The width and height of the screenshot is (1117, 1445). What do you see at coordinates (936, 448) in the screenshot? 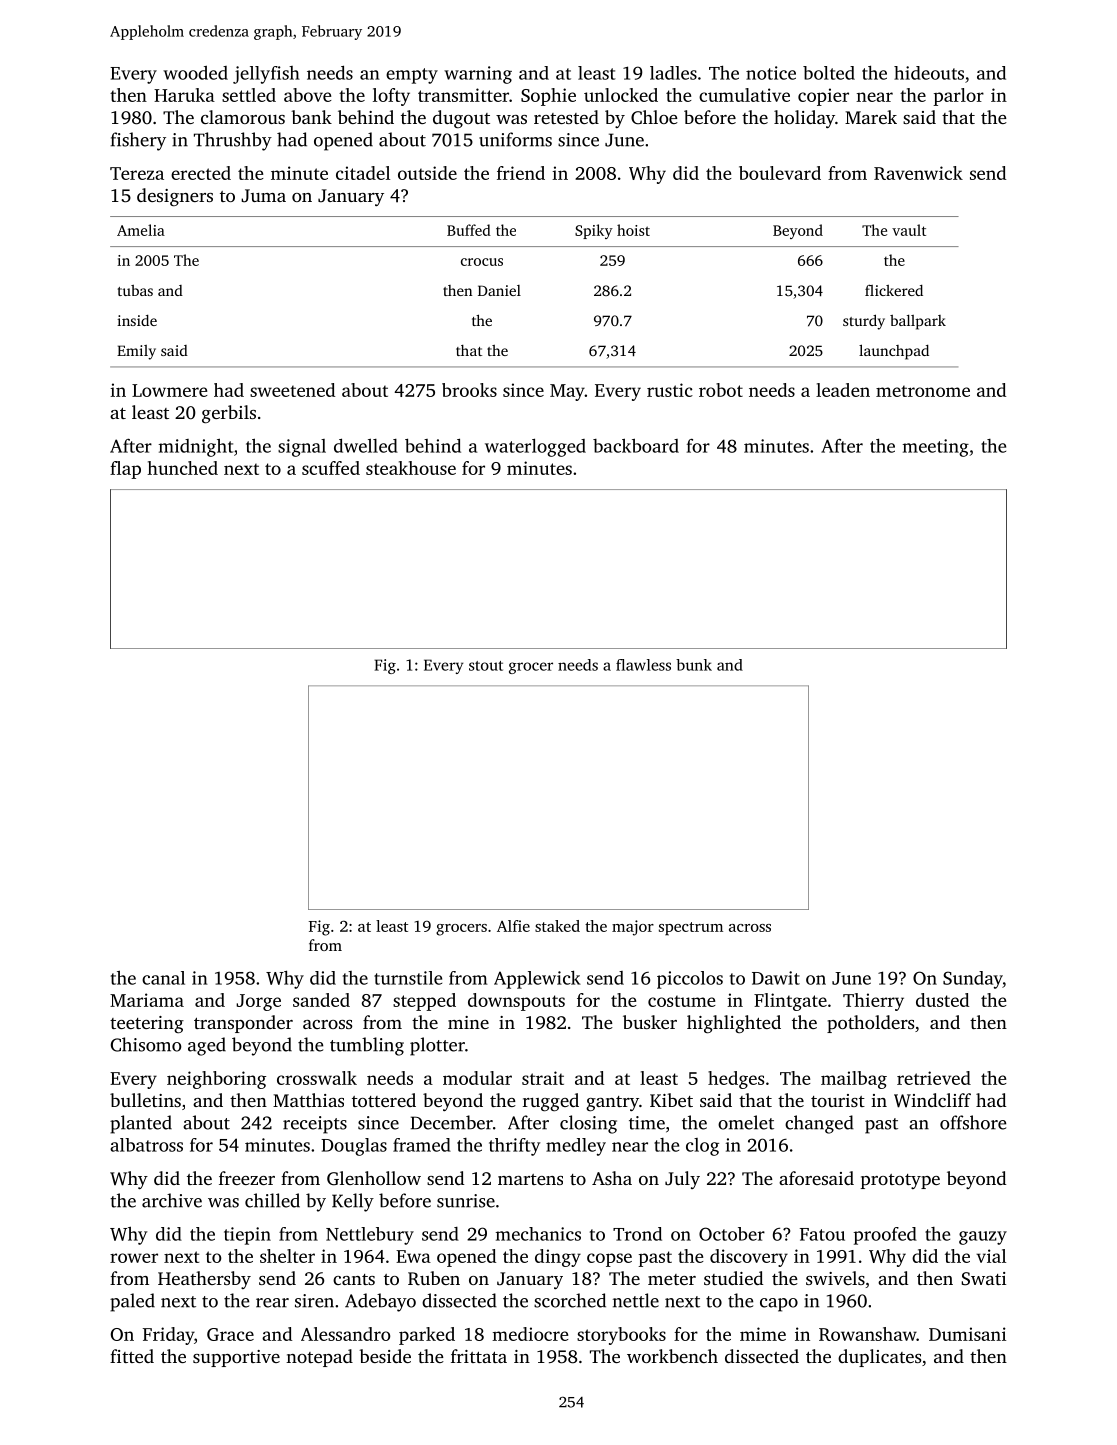
I see `meeting` at bounding box center [936, 448].
